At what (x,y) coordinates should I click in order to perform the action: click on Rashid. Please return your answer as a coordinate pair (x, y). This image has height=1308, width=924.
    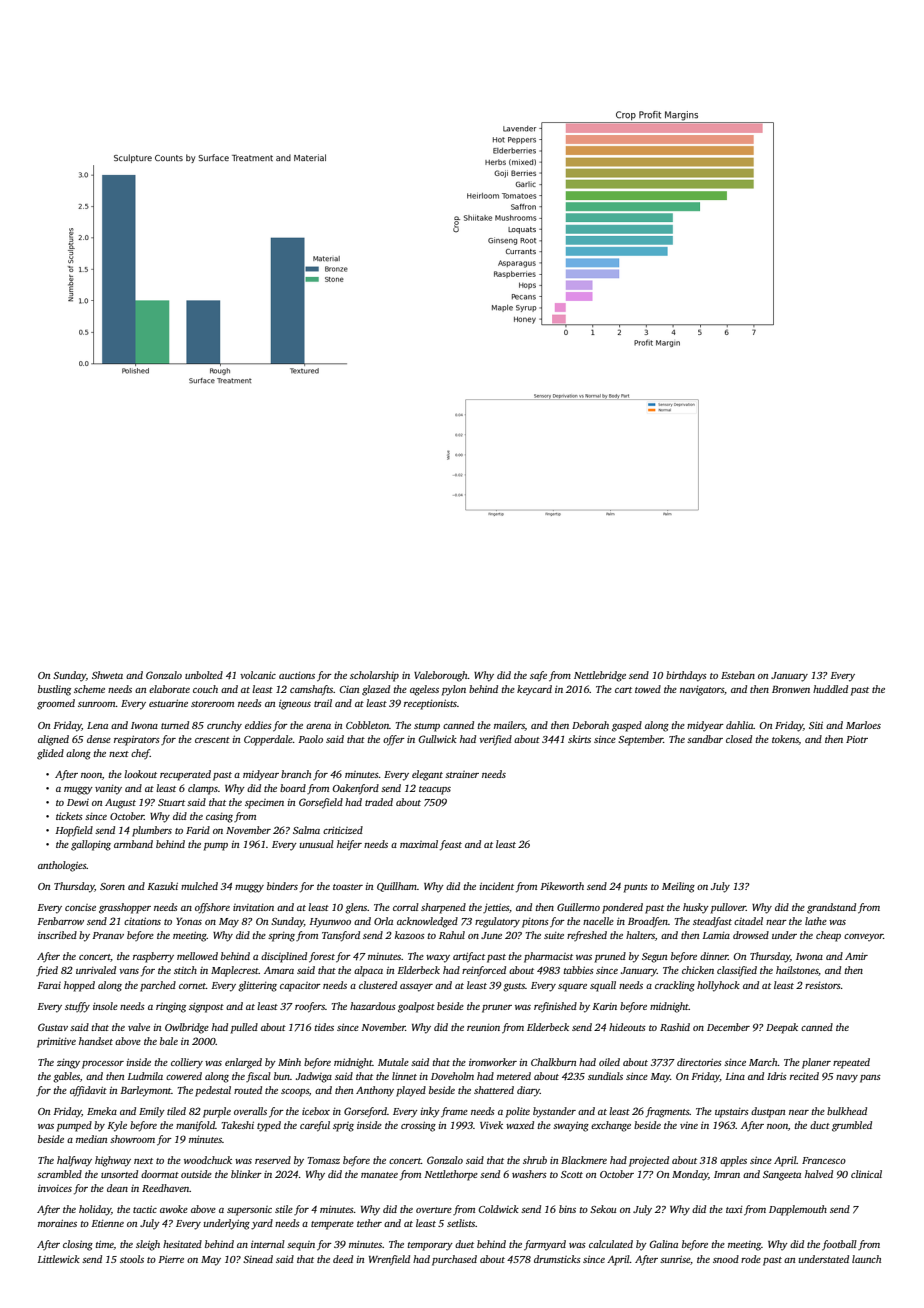
    Looking at the image, I should click on (675, 1027).
